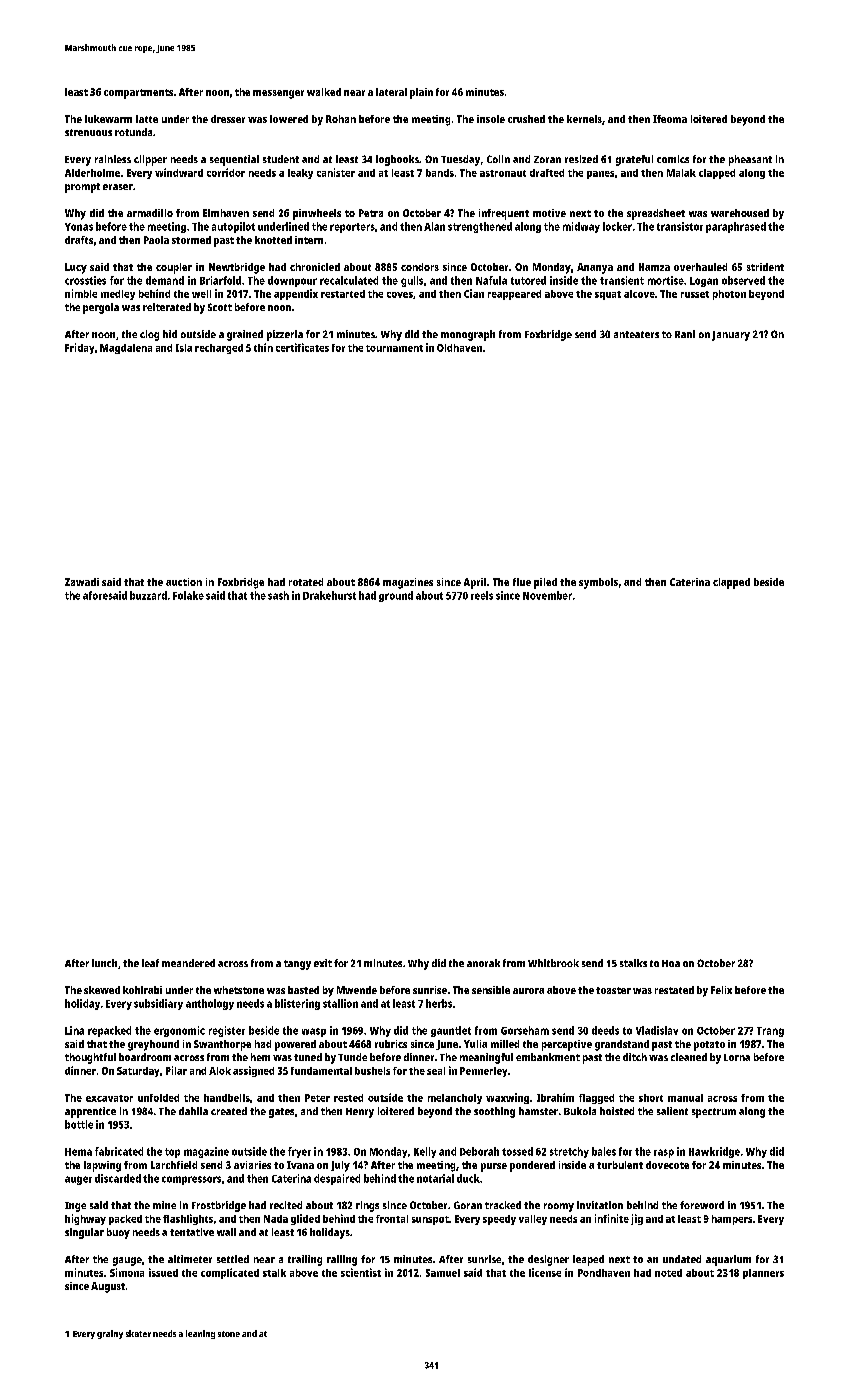  I want to click on seal, so click(436, 1071).
